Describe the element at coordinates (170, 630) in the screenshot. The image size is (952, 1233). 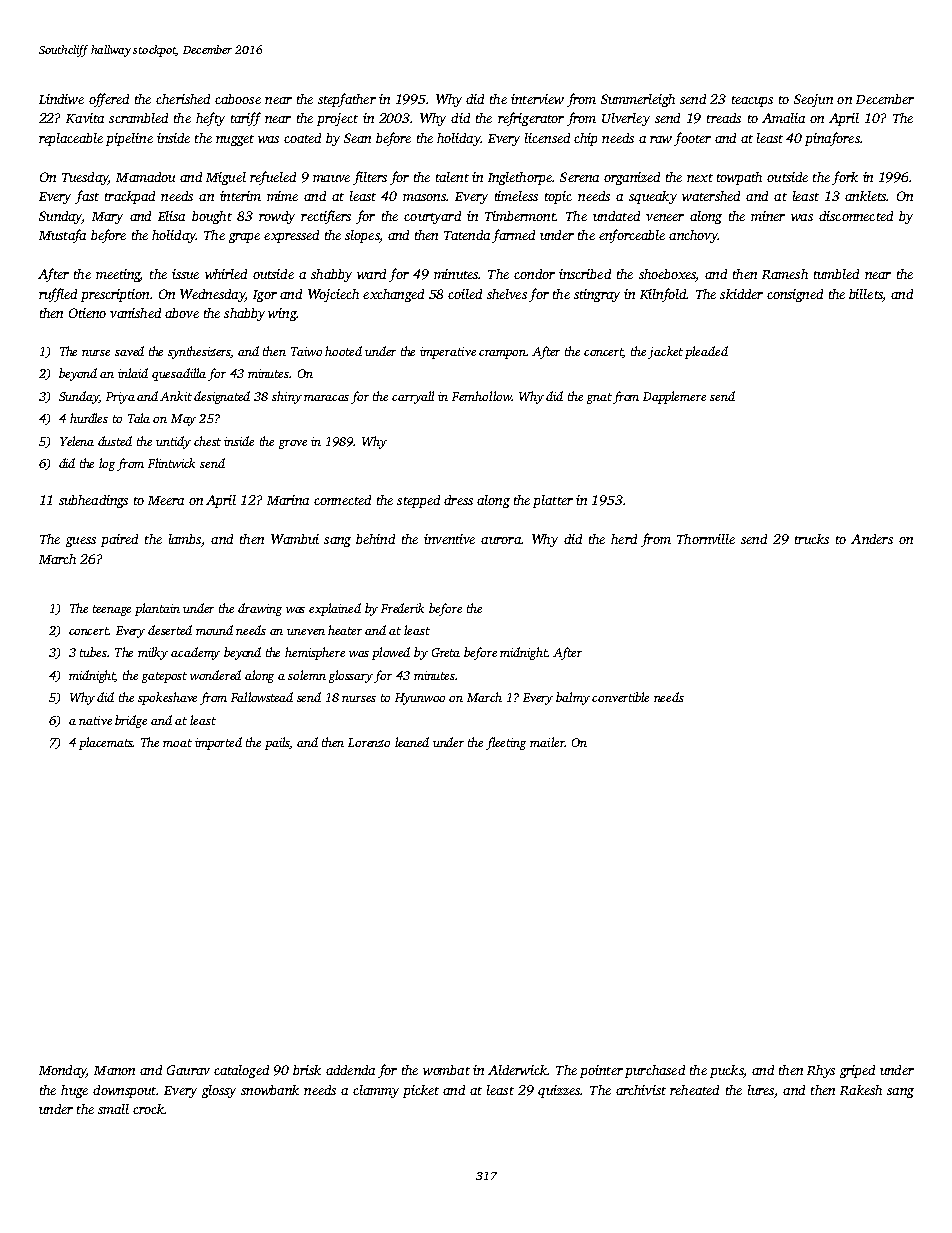
I see `deserted` at that location.
